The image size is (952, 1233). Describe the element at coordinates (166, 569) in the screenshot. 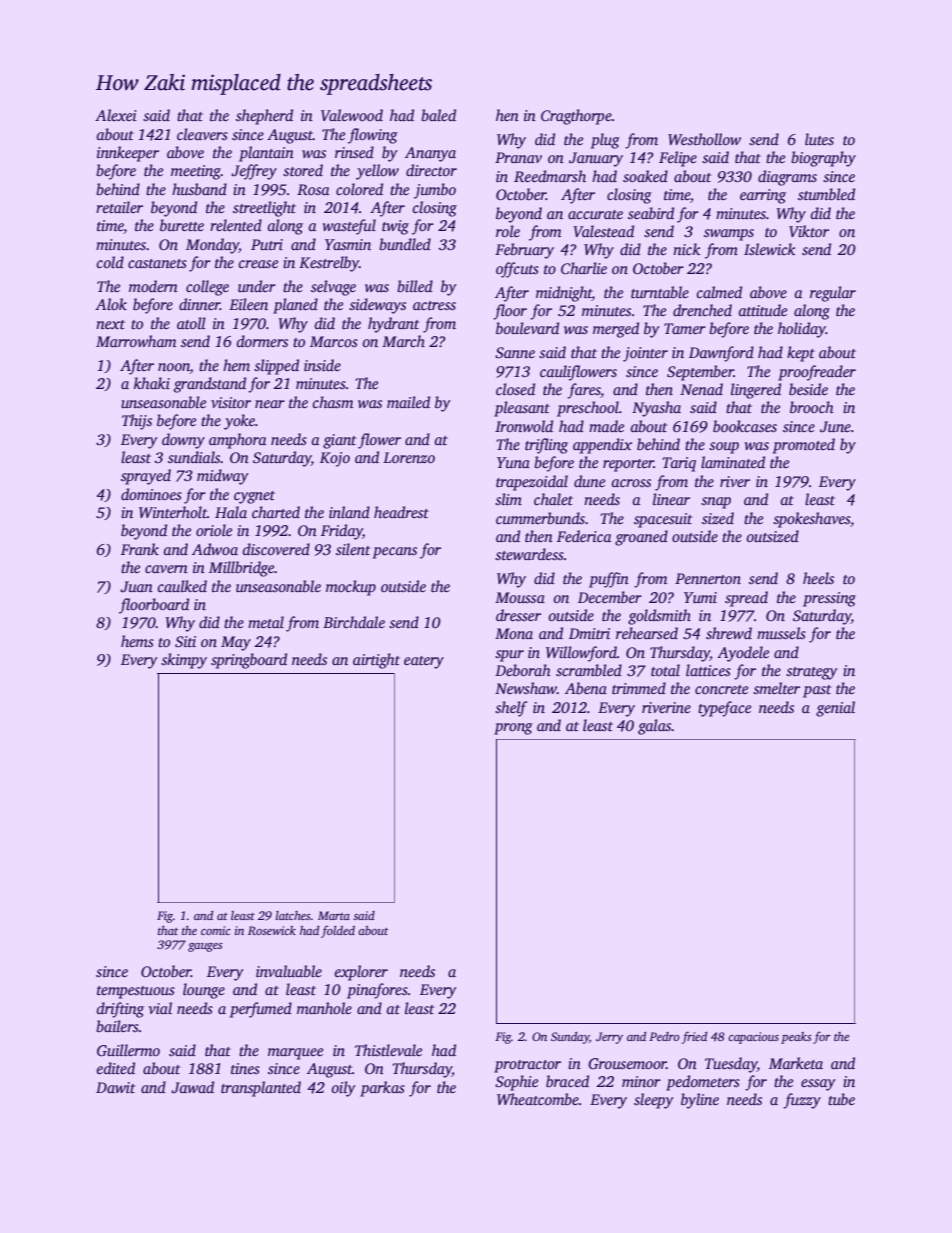

I see `cavern` at that location.
